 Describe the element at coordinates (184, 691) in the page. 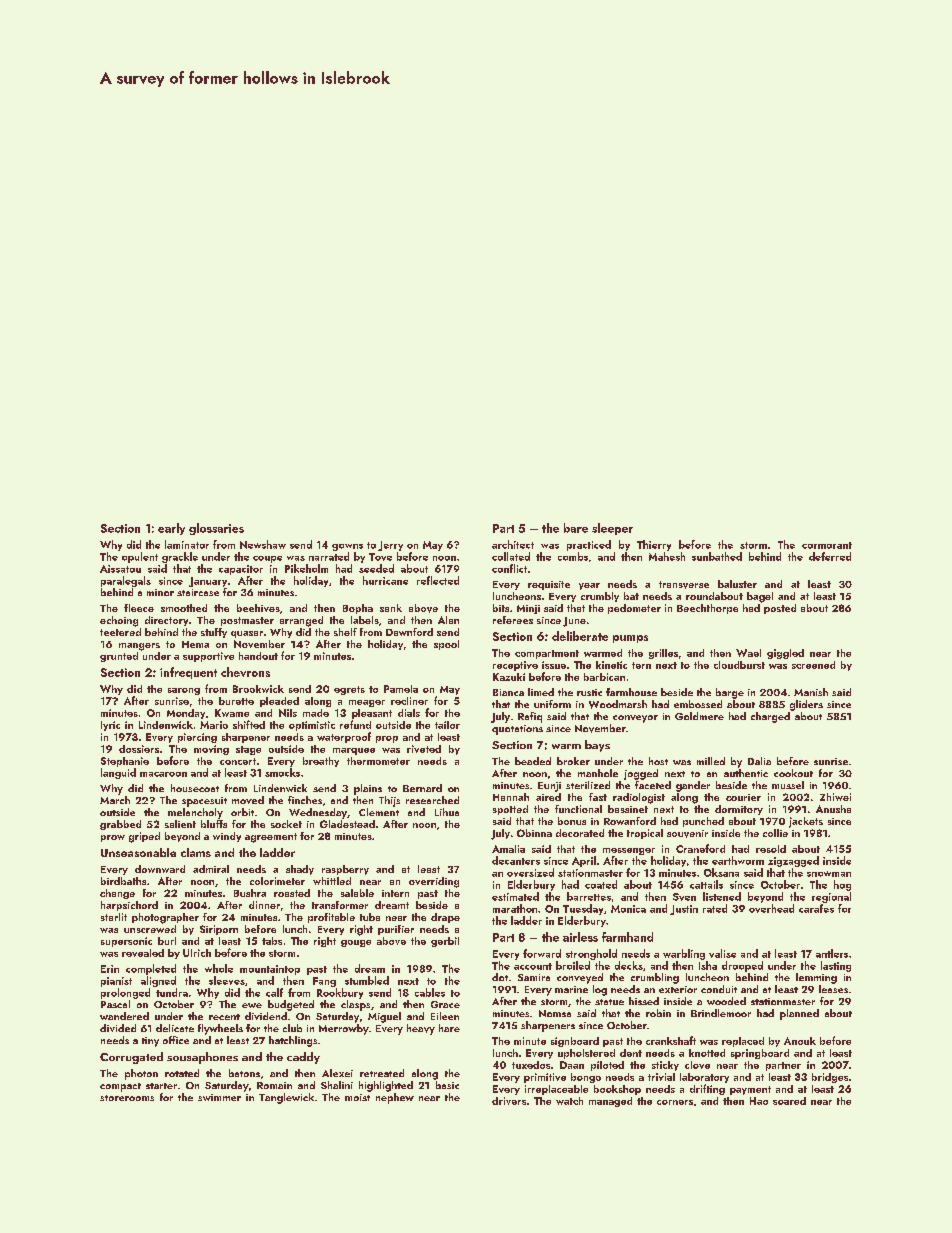

I see `sarong` at that location.
